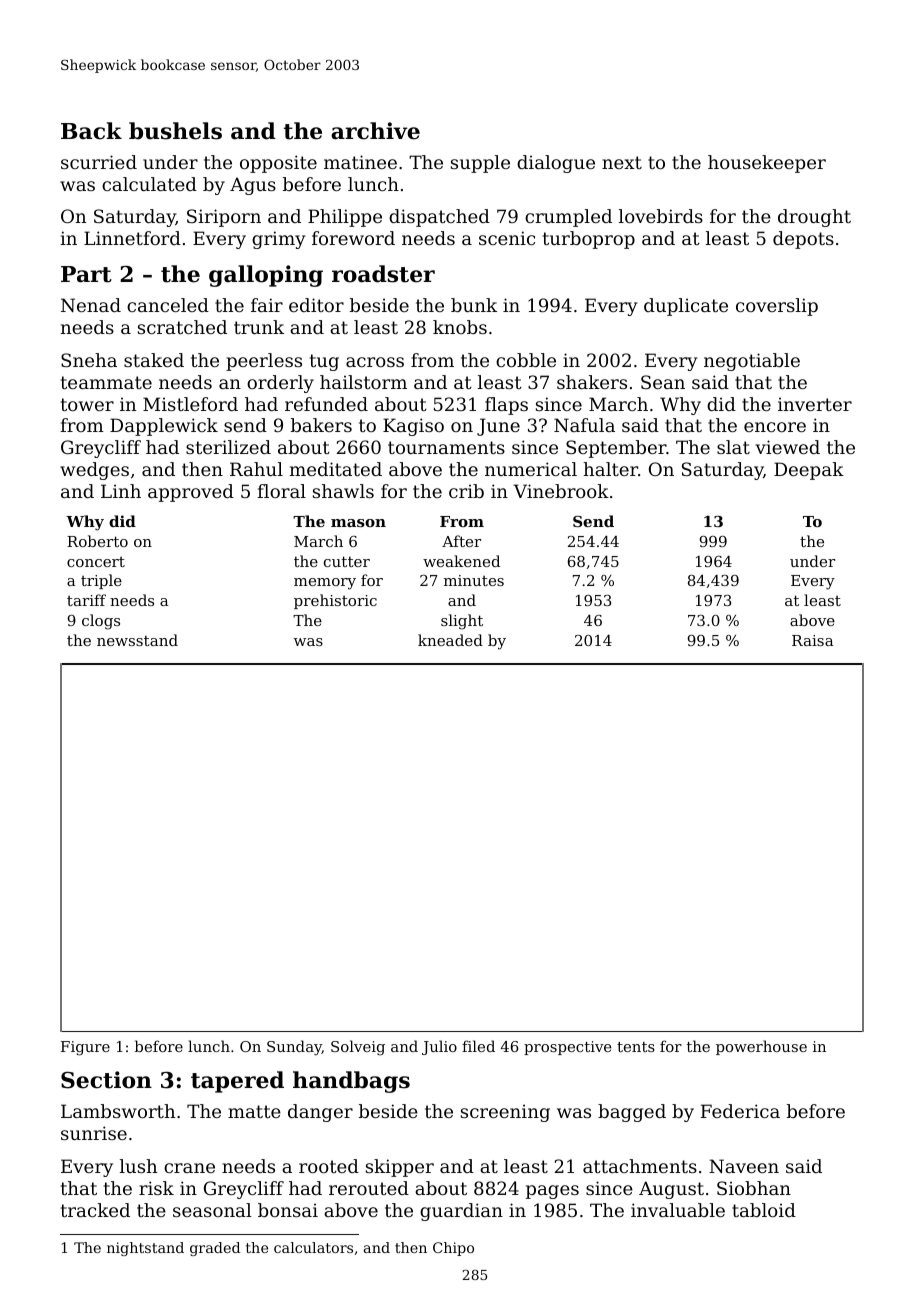 This screenshot has height=1308, width=924. I want to click on powerhouse, so click(761, 1047).
